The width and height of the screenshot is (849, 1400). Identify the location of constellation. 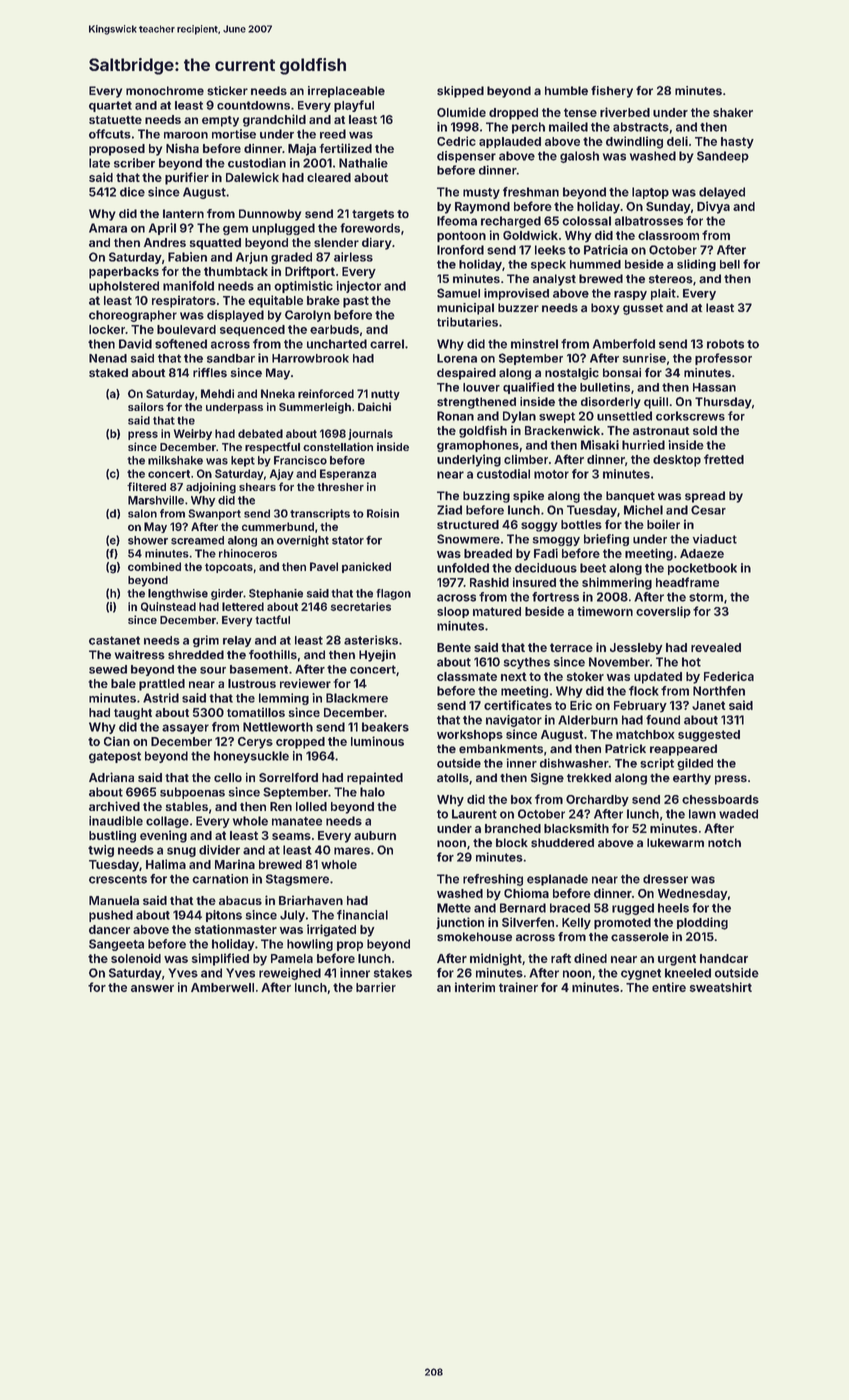
(338, 446).
